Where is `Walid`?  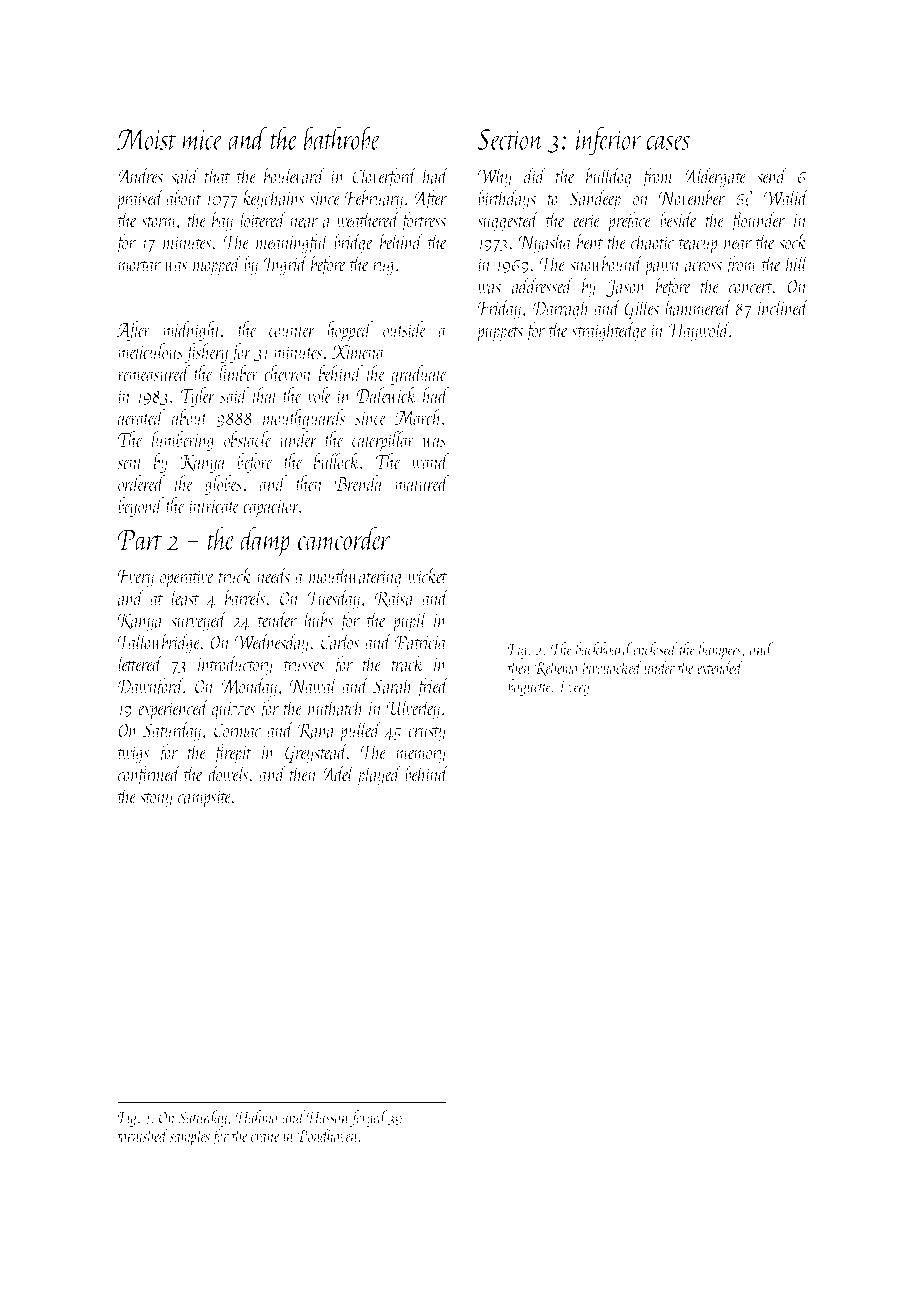 Walid is located at coordinates (786, 197).
